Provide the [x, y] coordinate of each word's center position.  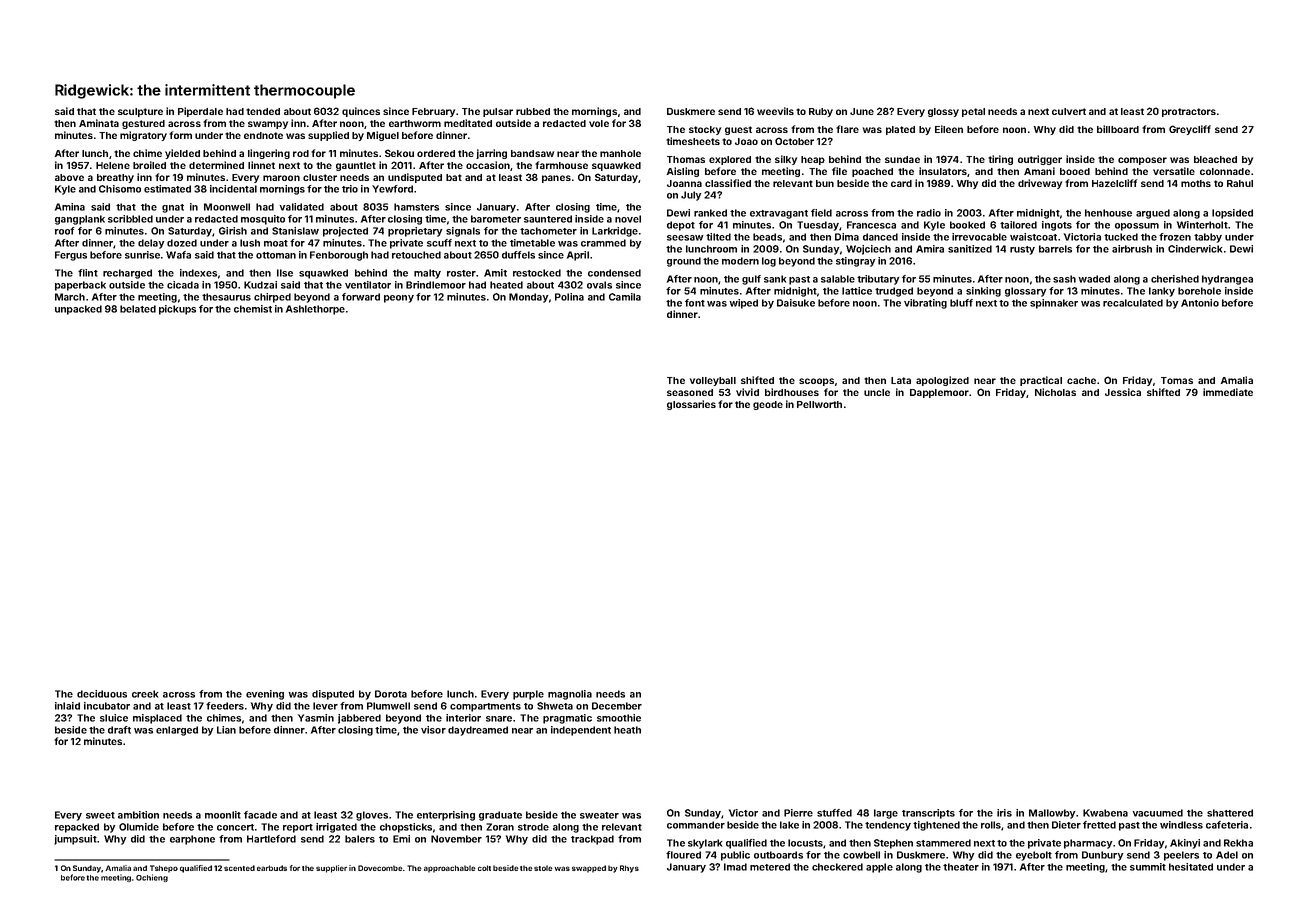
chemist [253, 309]
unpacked [78, 310]
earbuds [272, 868]
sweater [599, 815]
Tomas [1177, 380]
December [617, 706]
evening [265, 695]
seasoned [690, 392]
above [69, 177]
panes [556, 179]
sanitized [970, 249]
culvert [1069, 111]
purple [528, 695]
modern [740, 261]
